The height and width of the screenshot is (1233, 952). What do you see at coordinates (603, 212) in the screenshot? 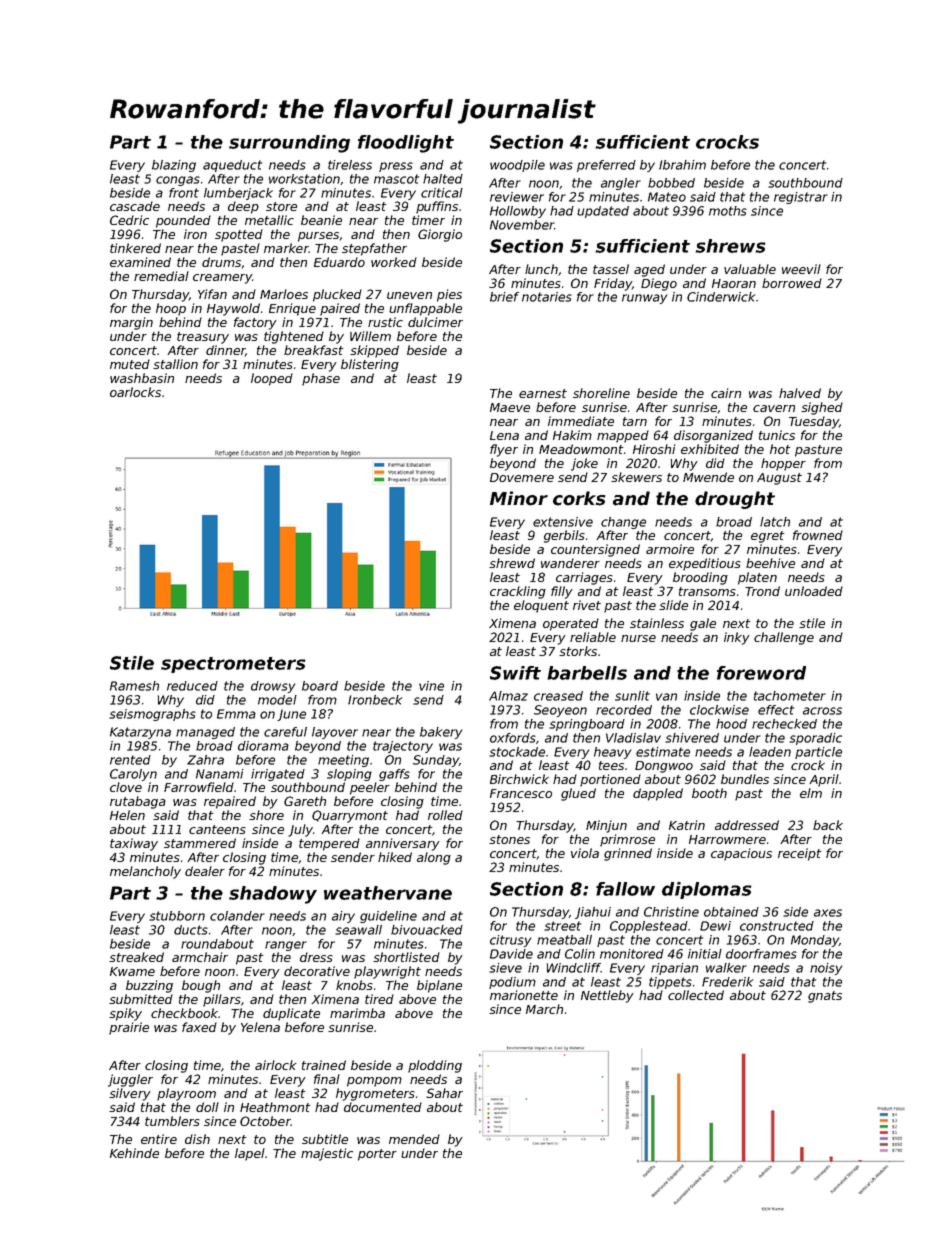
I see `updated` at bounding box center [603, 212].
